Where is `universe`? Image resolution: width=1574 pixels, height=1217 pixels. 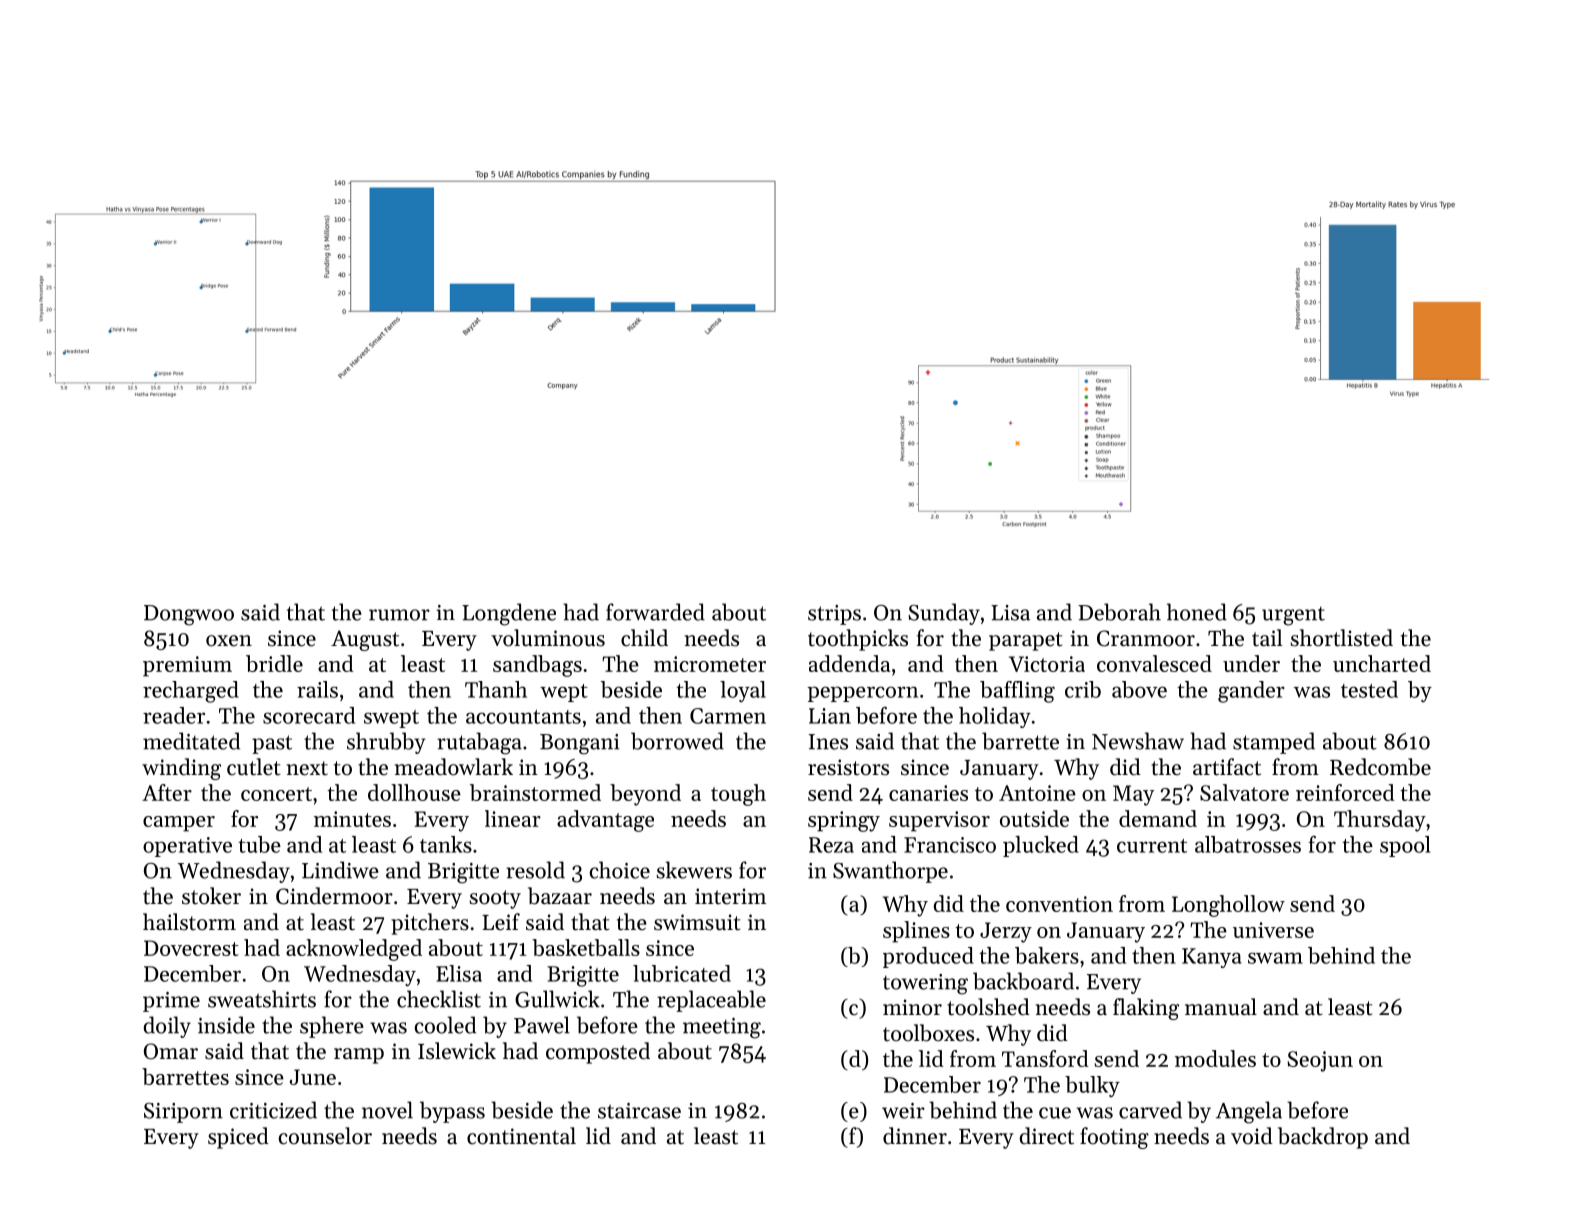 universe is located at coordinates (1273, 930).
